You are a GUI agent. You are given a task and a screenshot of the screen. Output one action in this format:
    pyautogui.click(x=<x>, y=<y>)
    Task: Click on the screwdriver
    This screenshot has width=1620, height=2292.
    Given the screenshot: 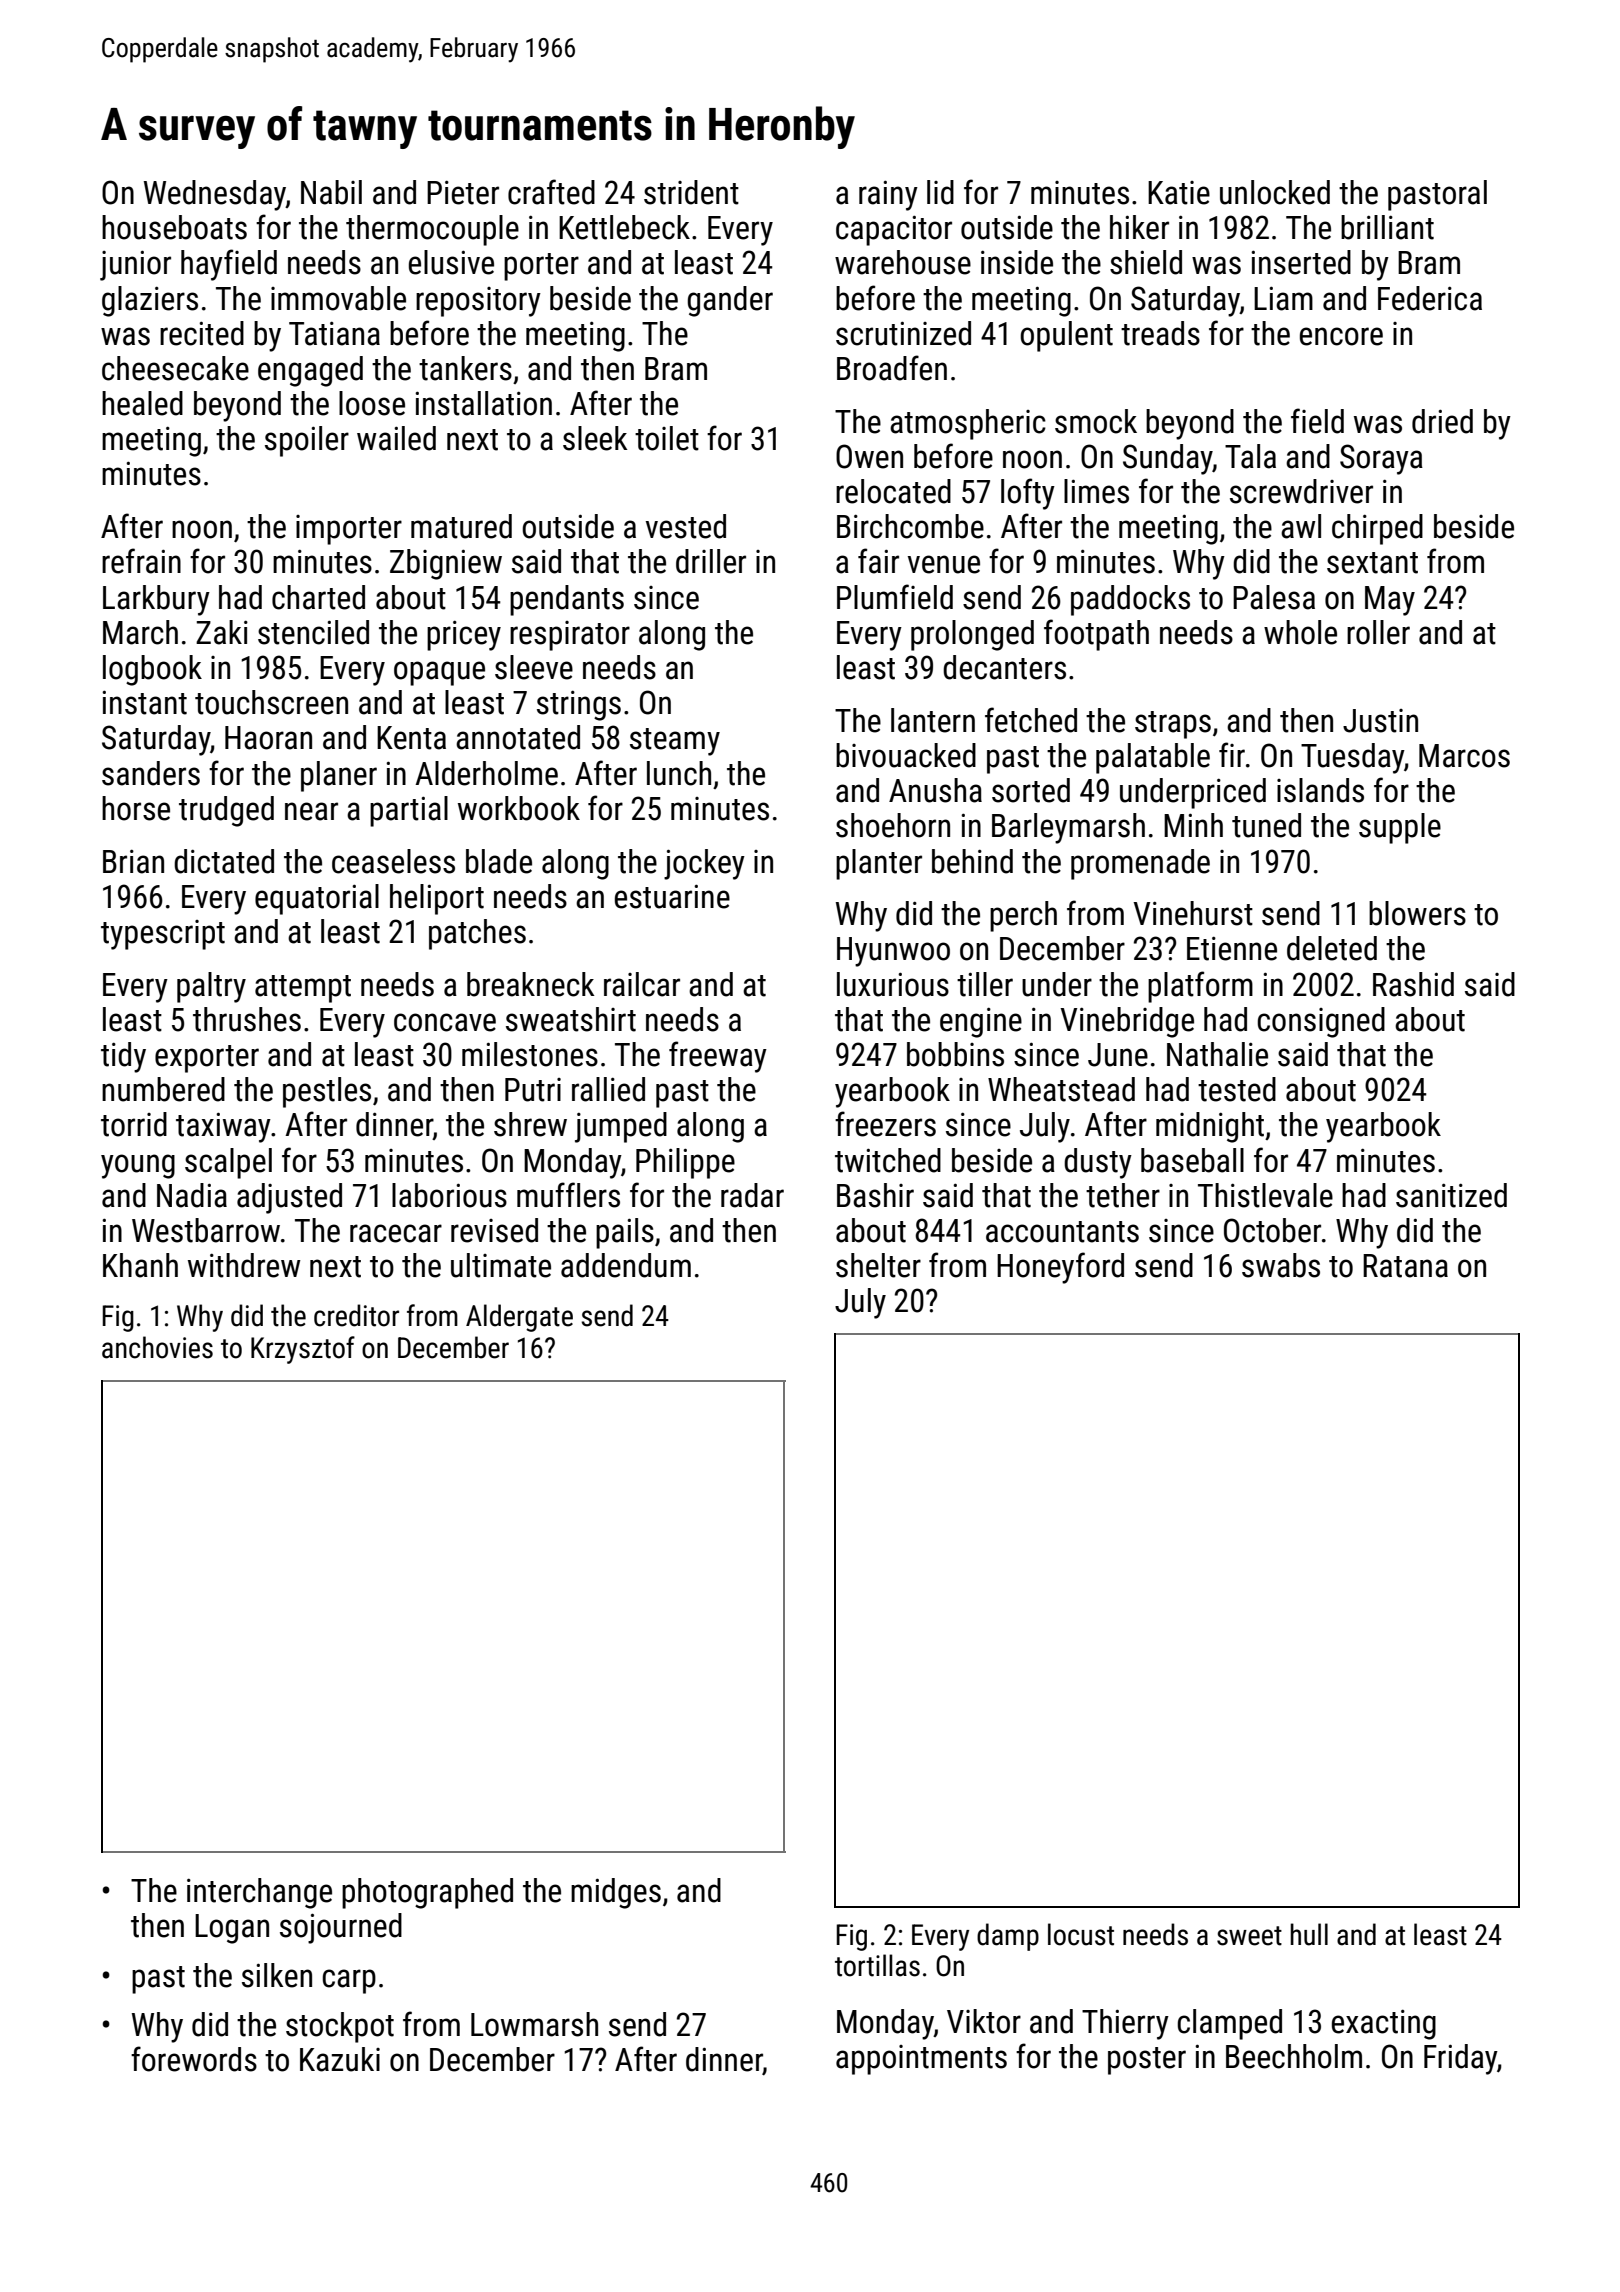 What is the action you would take?
    pyautogui.click(x=1301, y=491)
